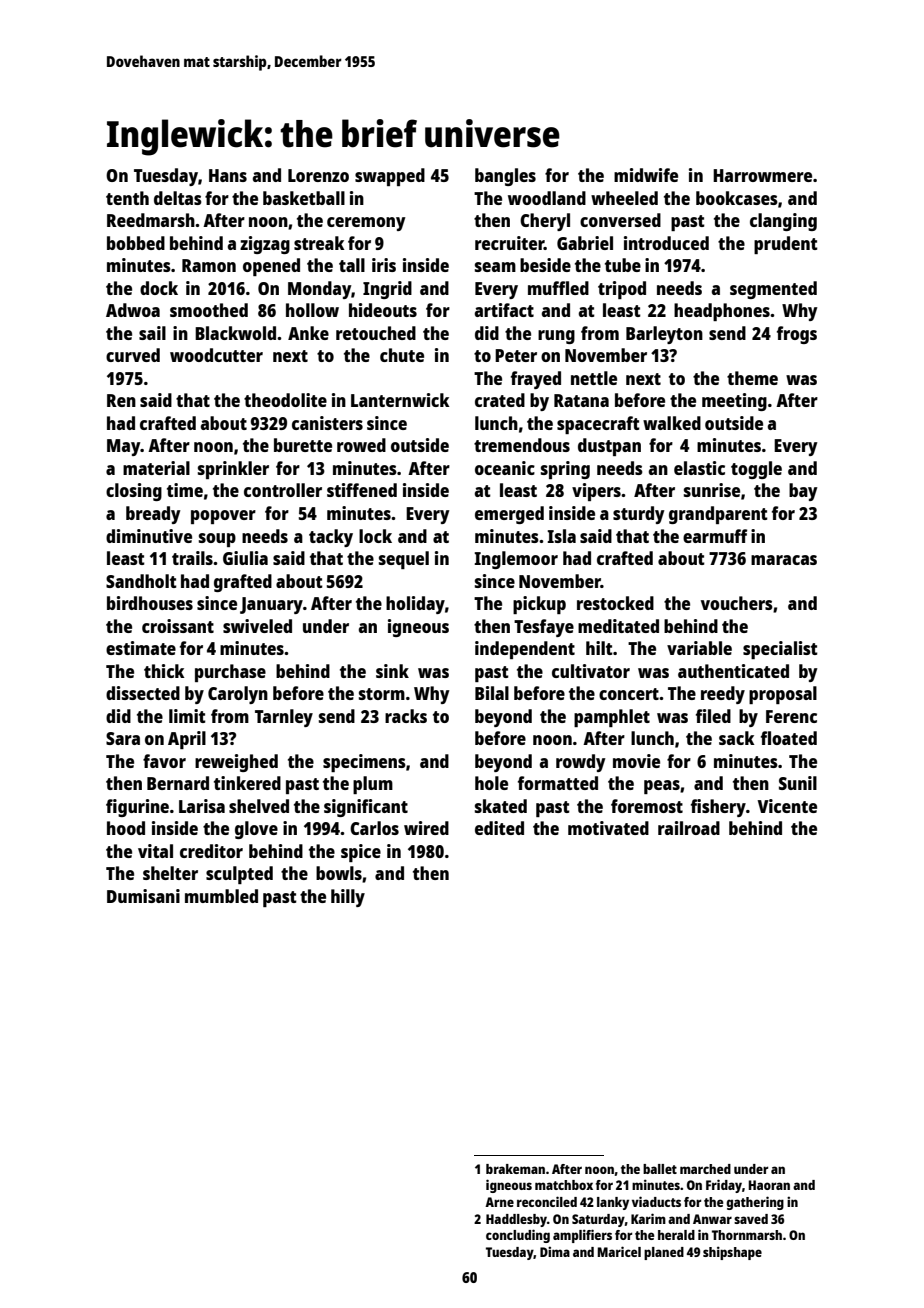  Describe the element at coordinates (500, 400) in the image. I see `crated` at that location.
